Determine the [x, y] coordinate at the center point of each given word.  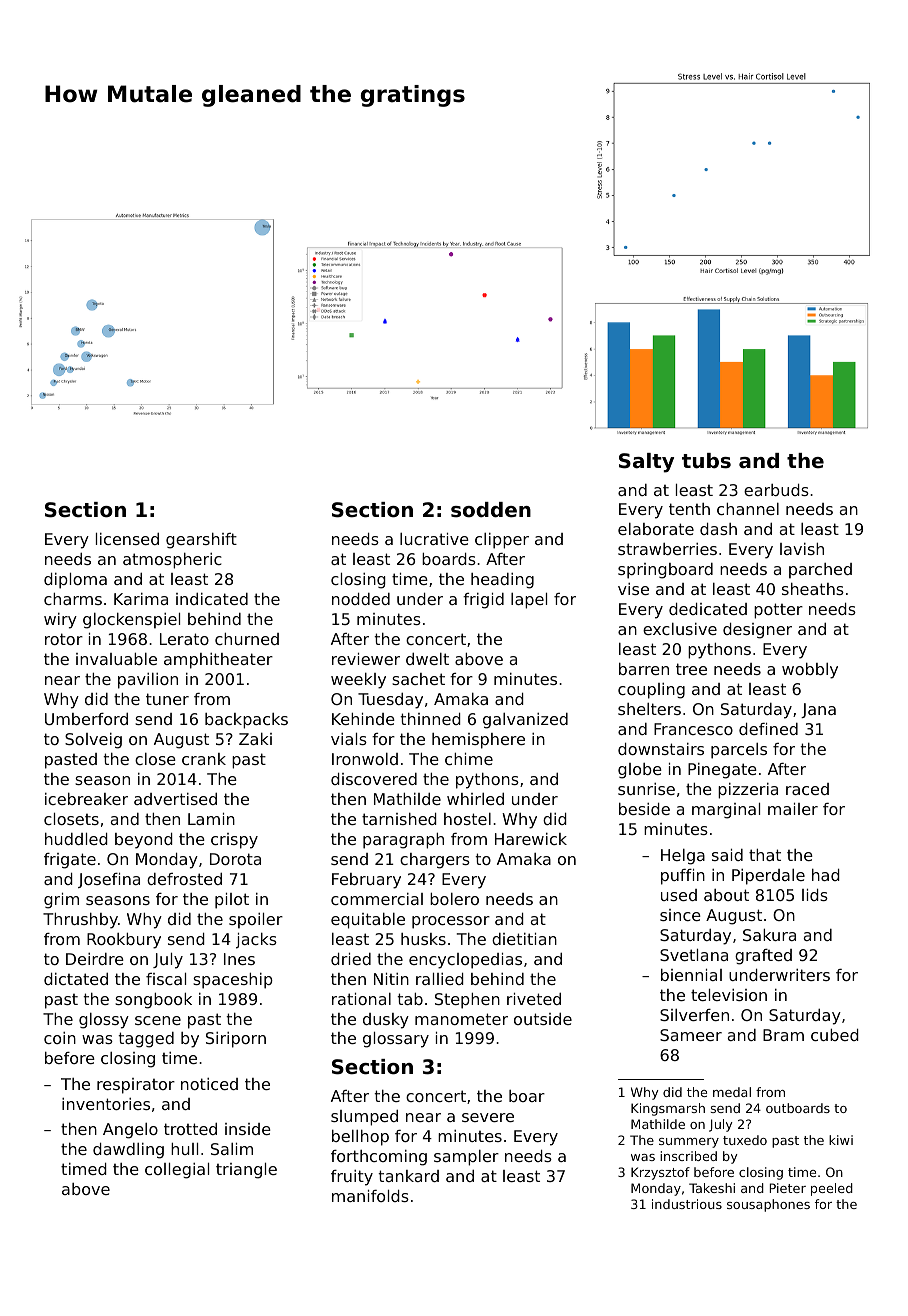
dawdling [128, 1151]
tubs [706, 461]
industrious [687, 1204]
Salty [646, 463]
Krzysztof [660, 1173]
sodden [491, 510]
